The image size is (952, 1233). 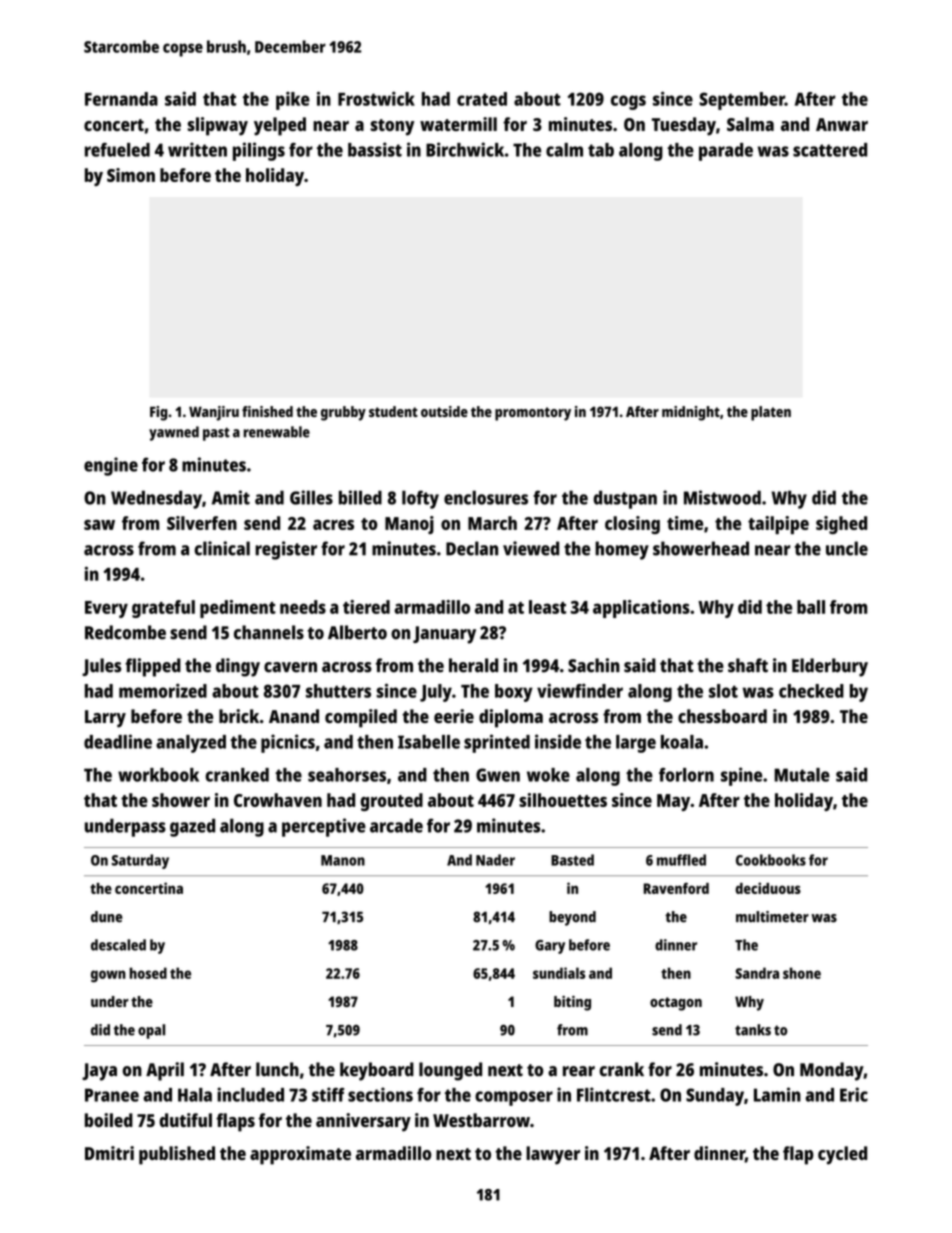 I want to click on Westbarrow, so click(x=481, y=1120).
